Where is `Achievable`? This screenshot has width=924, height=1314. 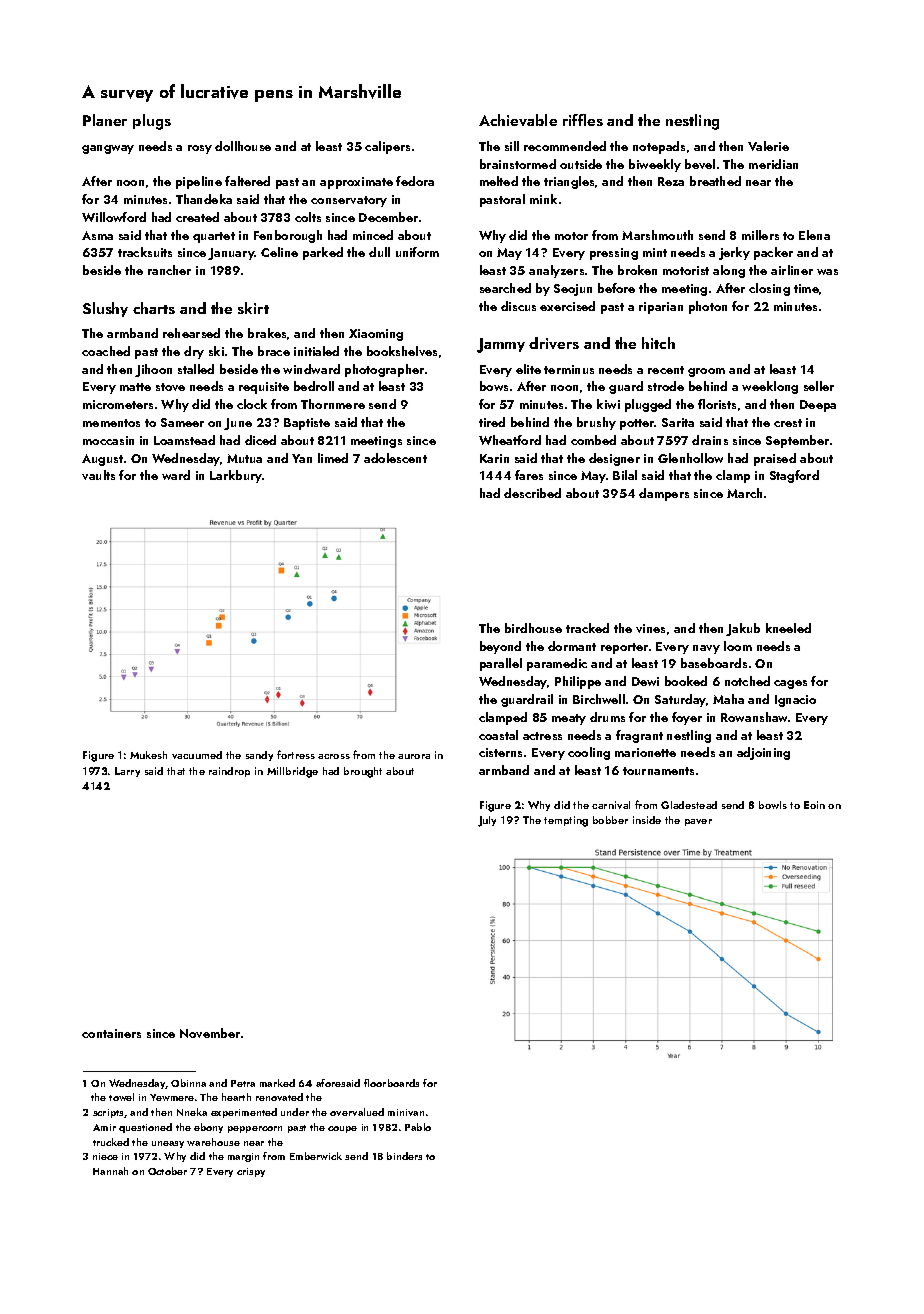 Achievable is located at coordinates (518, 120).
